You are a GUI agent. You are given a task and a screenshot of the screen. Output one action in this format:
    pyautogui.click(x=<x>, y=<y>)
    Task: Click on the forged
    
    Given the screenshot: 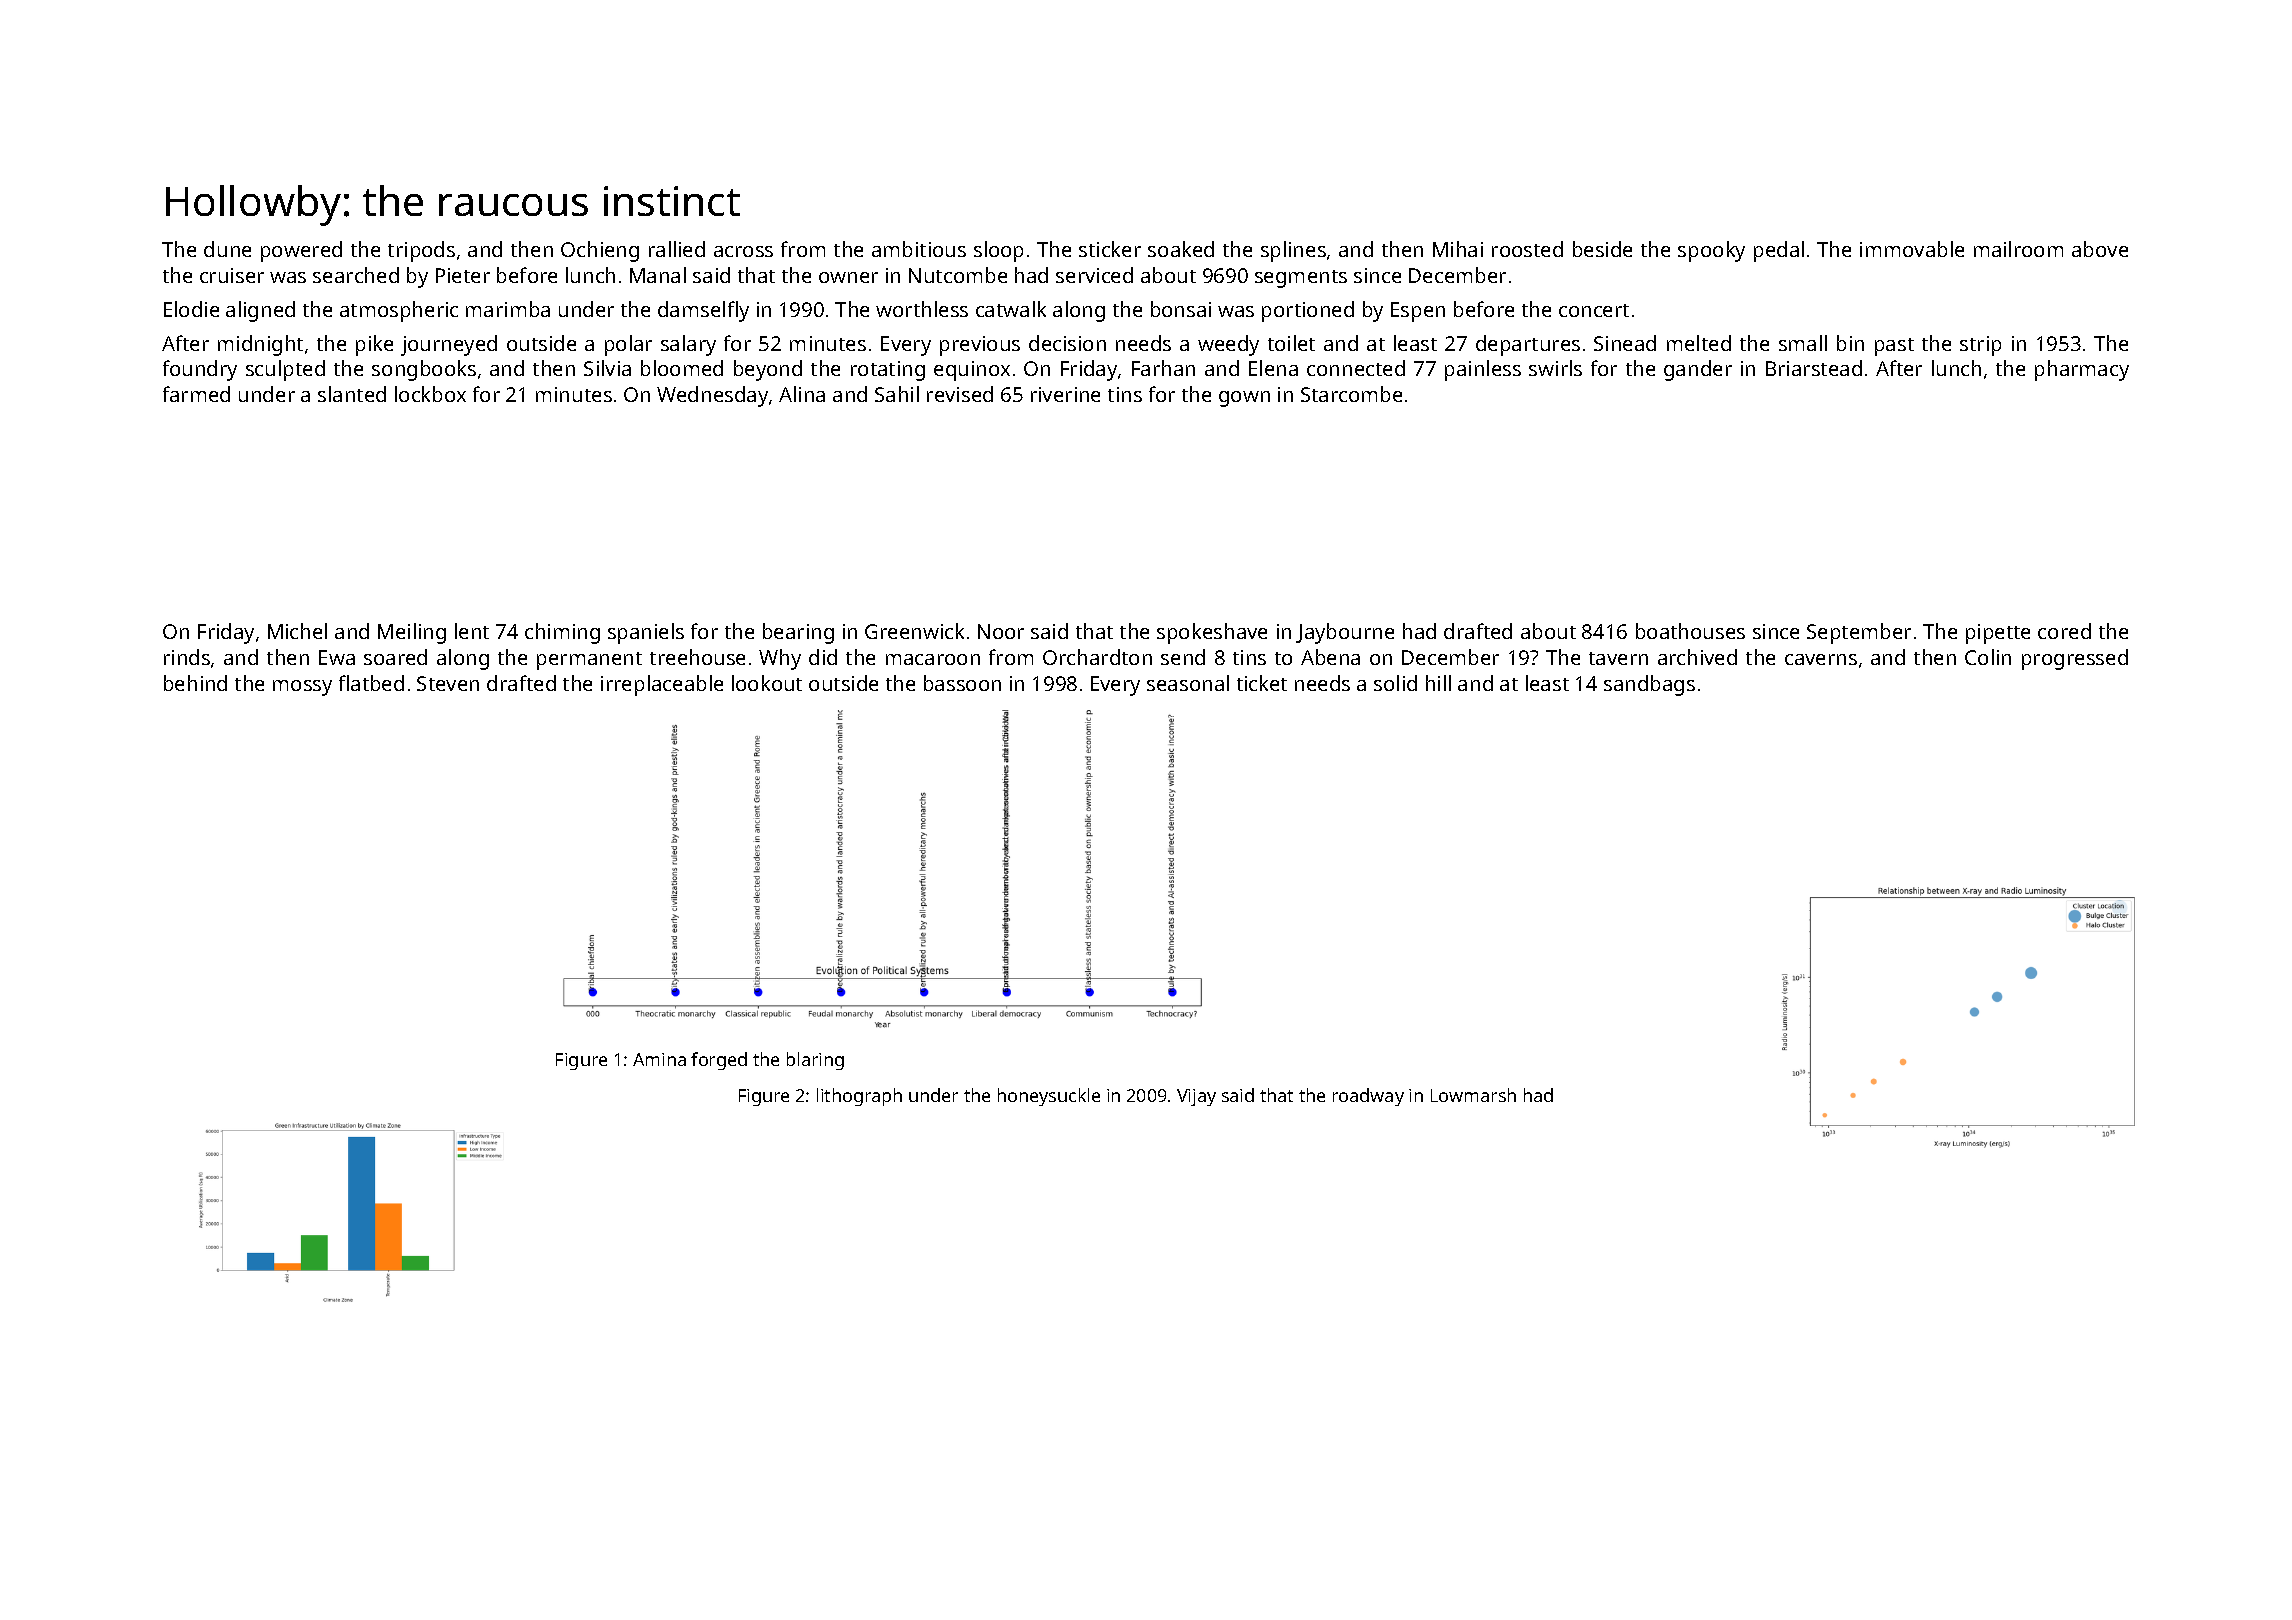 What is the action you would take?
    pyautogui.click(x=719, y=1061)
